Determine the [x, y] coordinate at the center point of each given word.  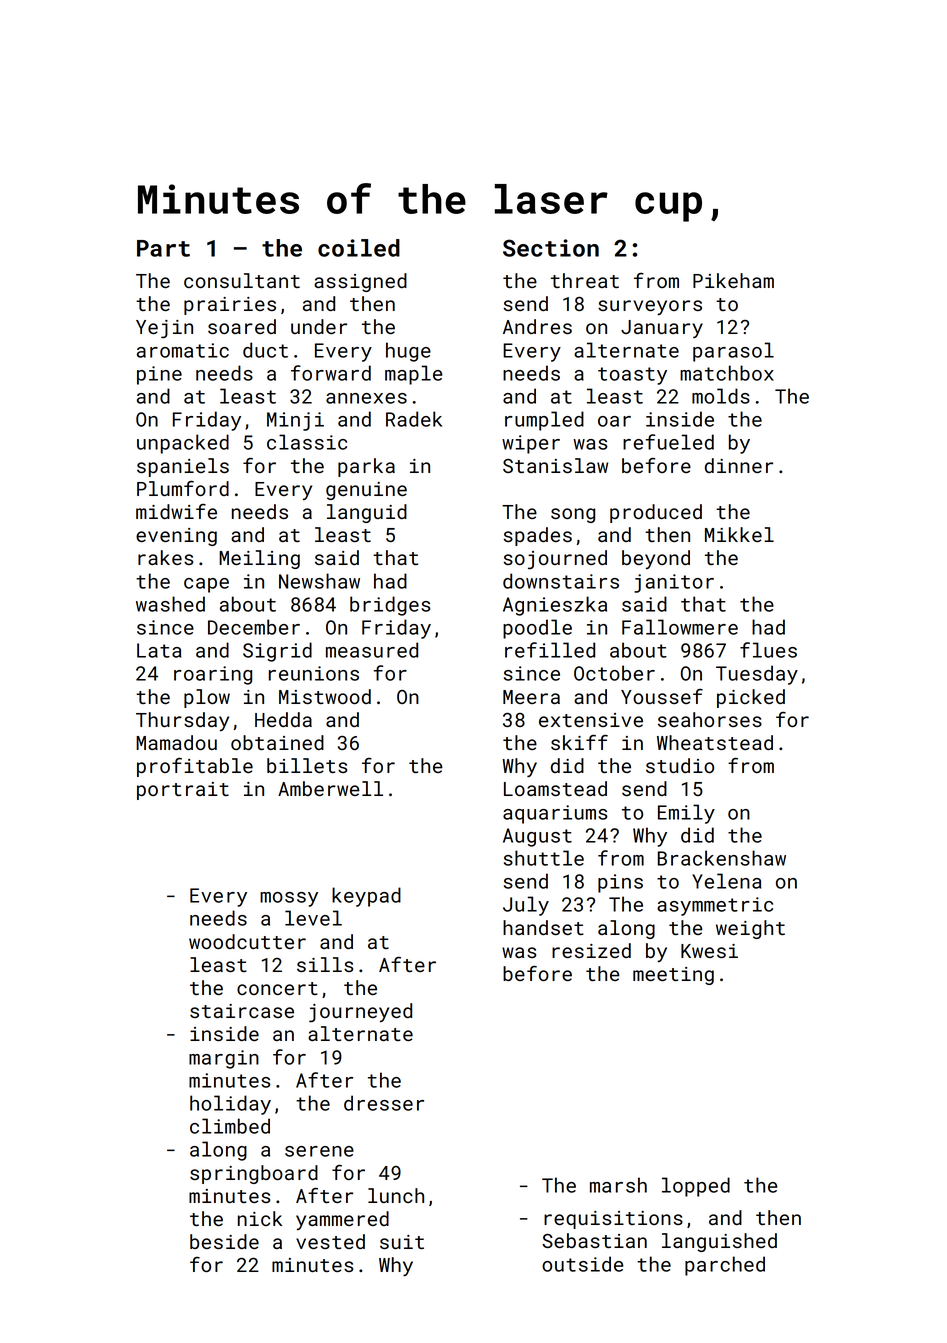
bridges [390, 606]
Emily [686, 814]
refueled [668, 442]
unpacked [183, 444]
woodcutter [247, 941]
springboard [254, 1174]
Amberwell [330, 788]
